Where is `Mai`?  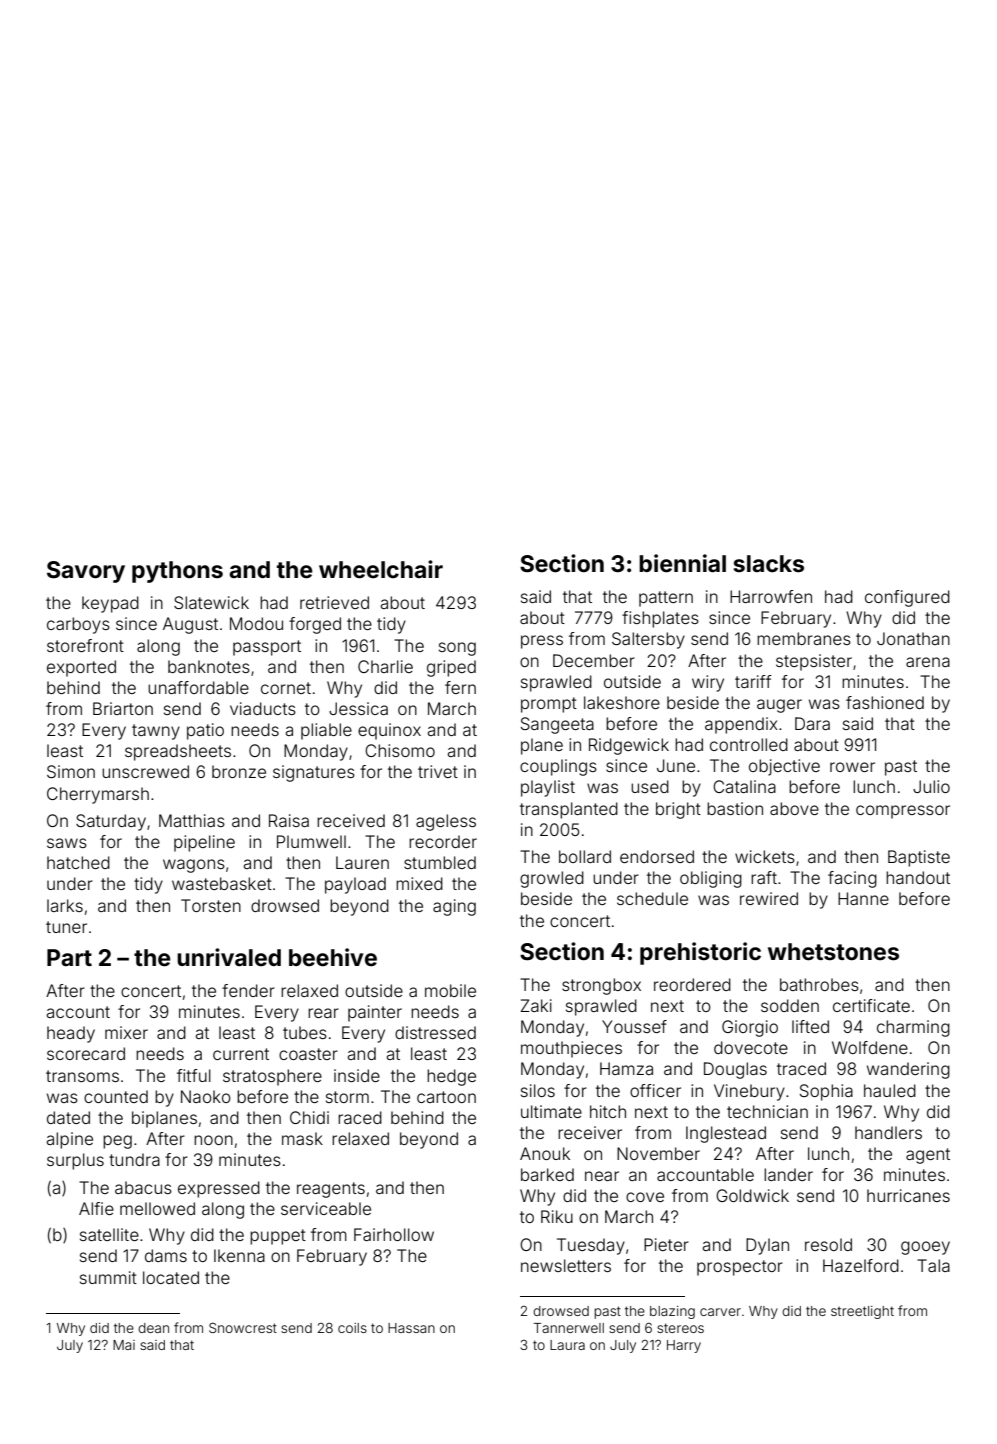
Mai is located at coordinates (124, 1345).
